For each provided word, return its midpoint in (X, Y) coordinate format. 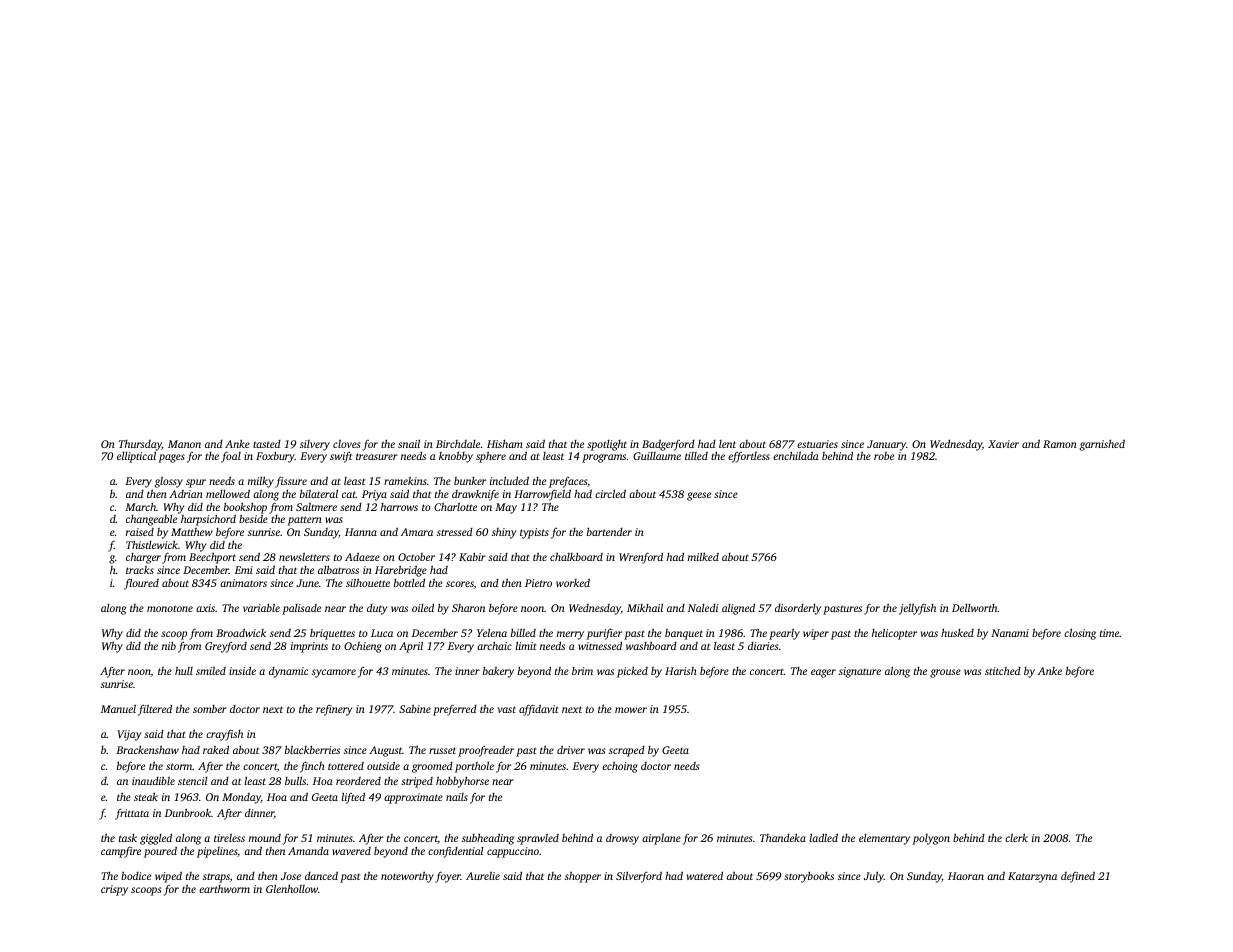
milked (703, 556)
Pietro (538, 583)
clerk (1016, 837)
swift (341, 457)
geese (699, 496)
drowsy (622, 839)
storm (179, 766)
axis (205, 608)
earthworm (224, 889)
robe (884, 456)
